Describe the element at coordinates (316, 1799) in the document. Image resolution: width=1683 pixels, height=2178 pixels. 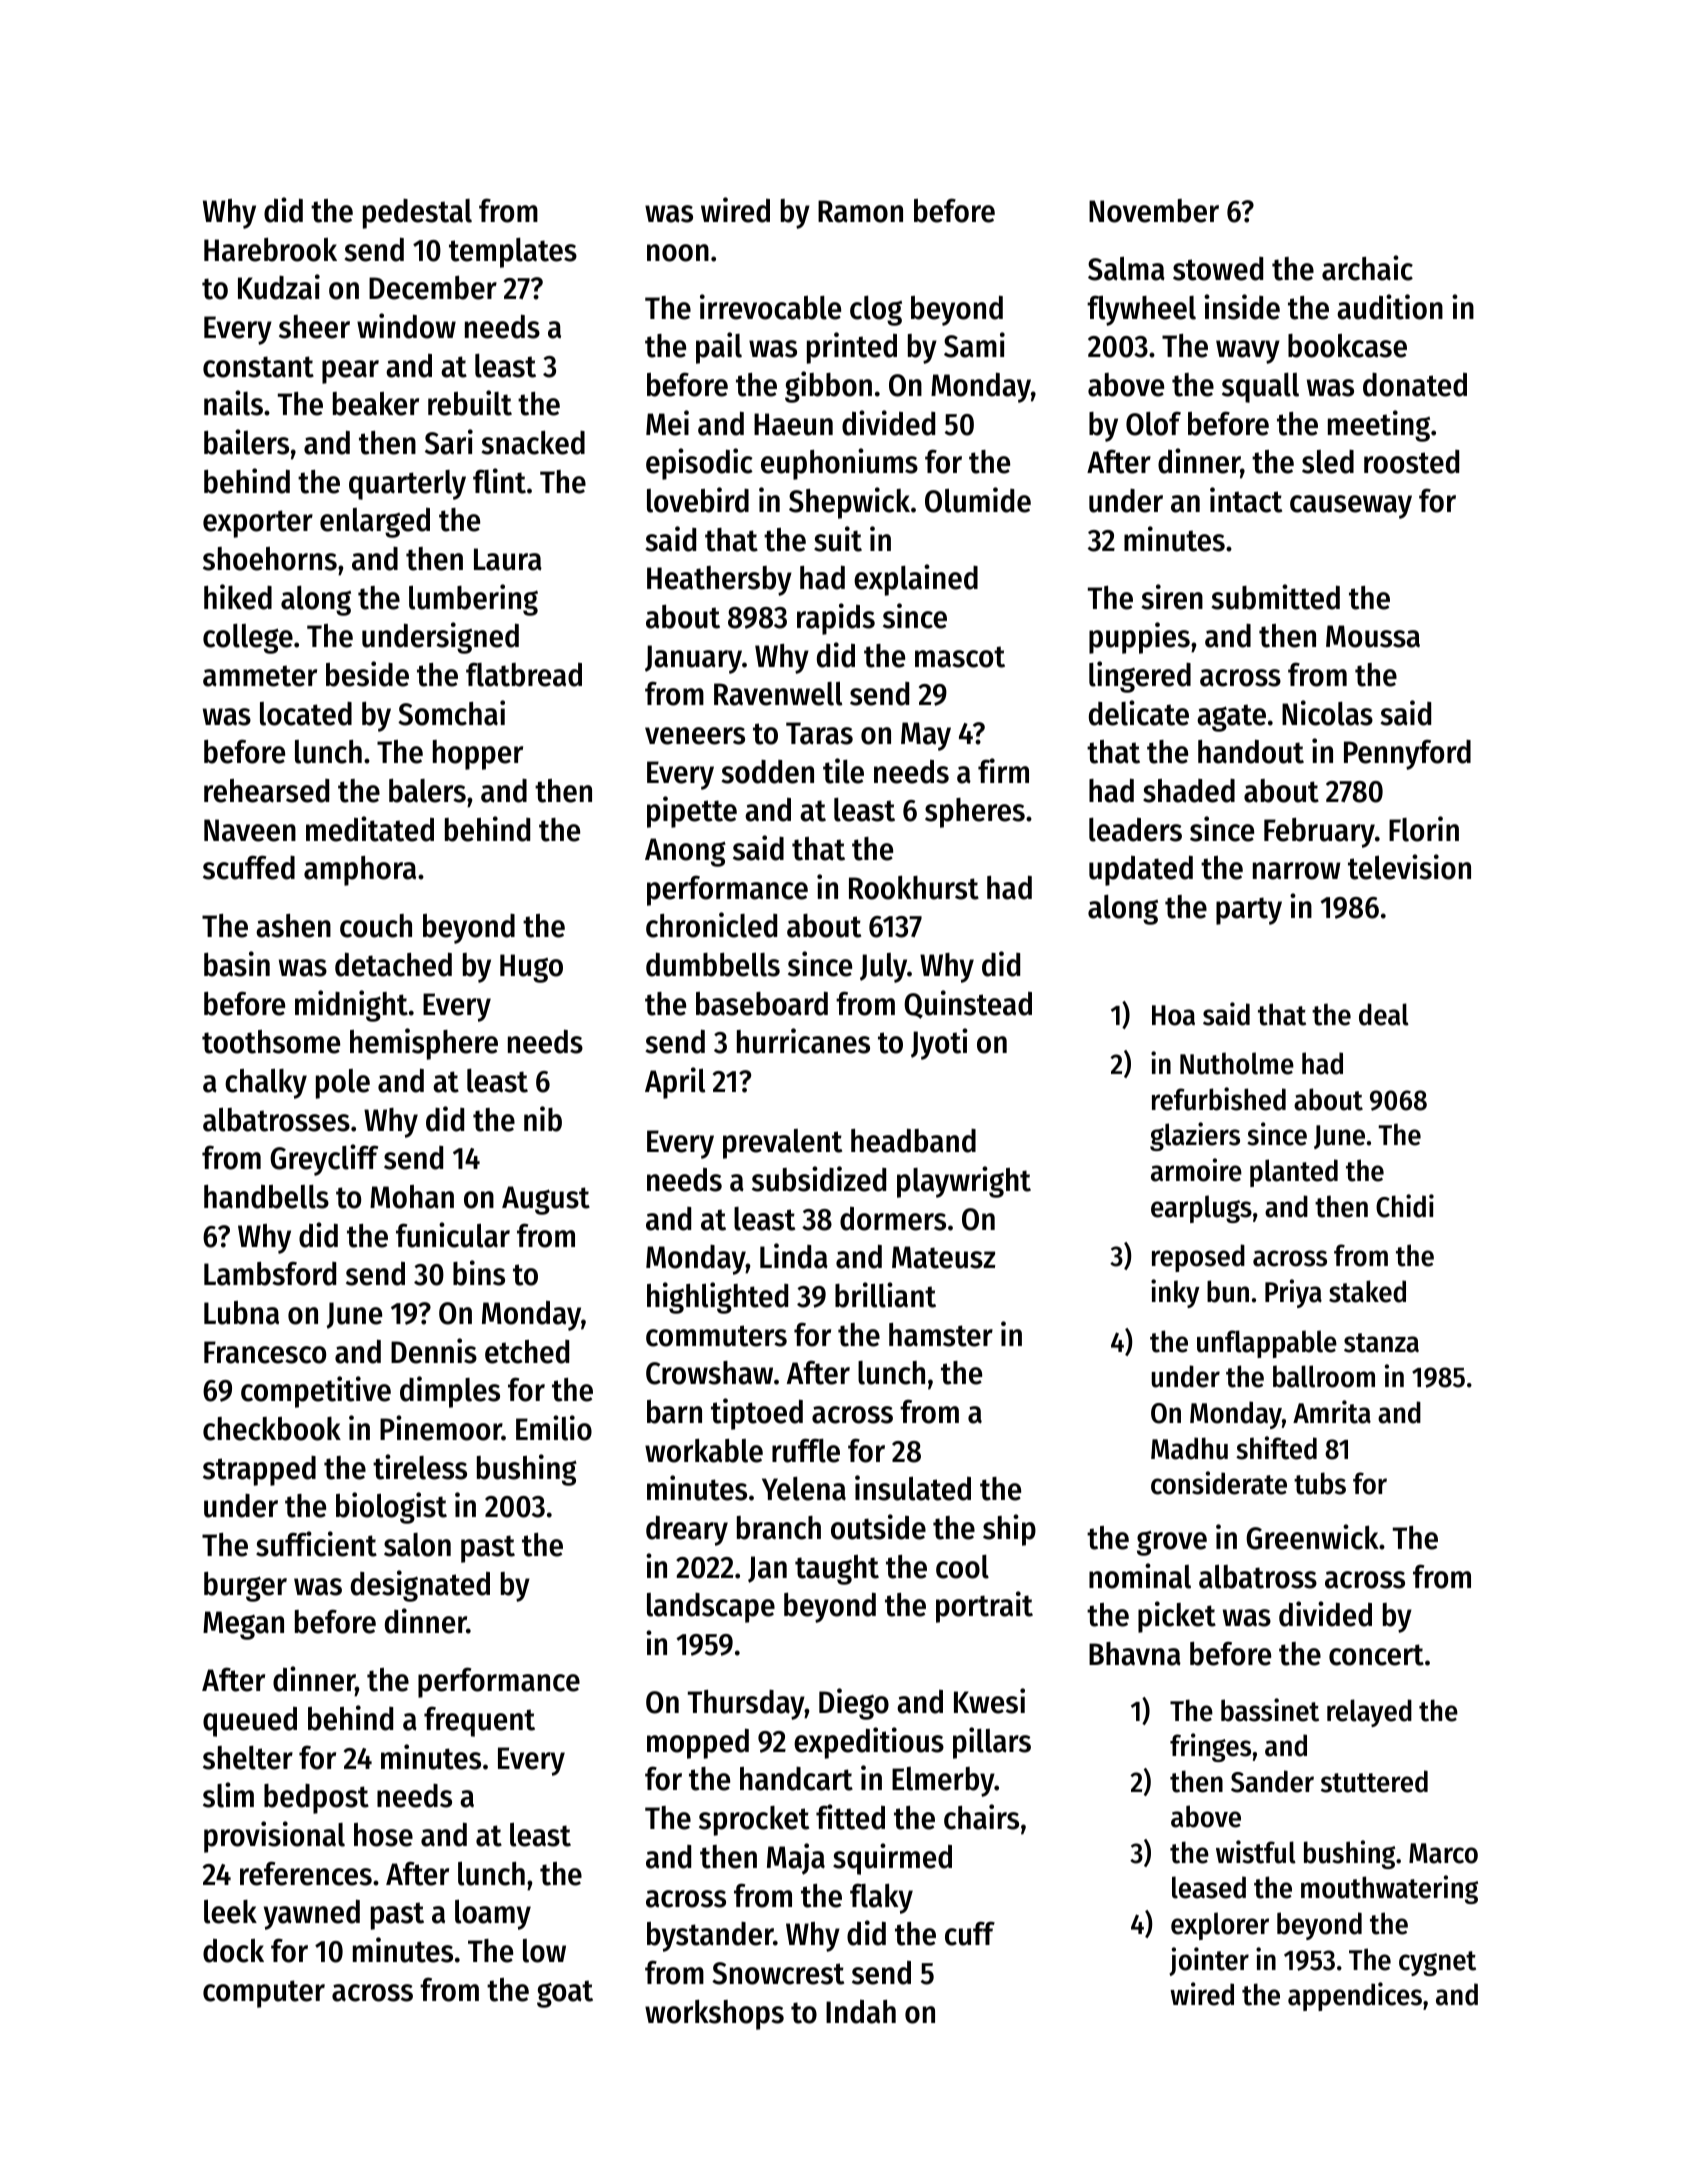
I see `bedpost` at that location.
